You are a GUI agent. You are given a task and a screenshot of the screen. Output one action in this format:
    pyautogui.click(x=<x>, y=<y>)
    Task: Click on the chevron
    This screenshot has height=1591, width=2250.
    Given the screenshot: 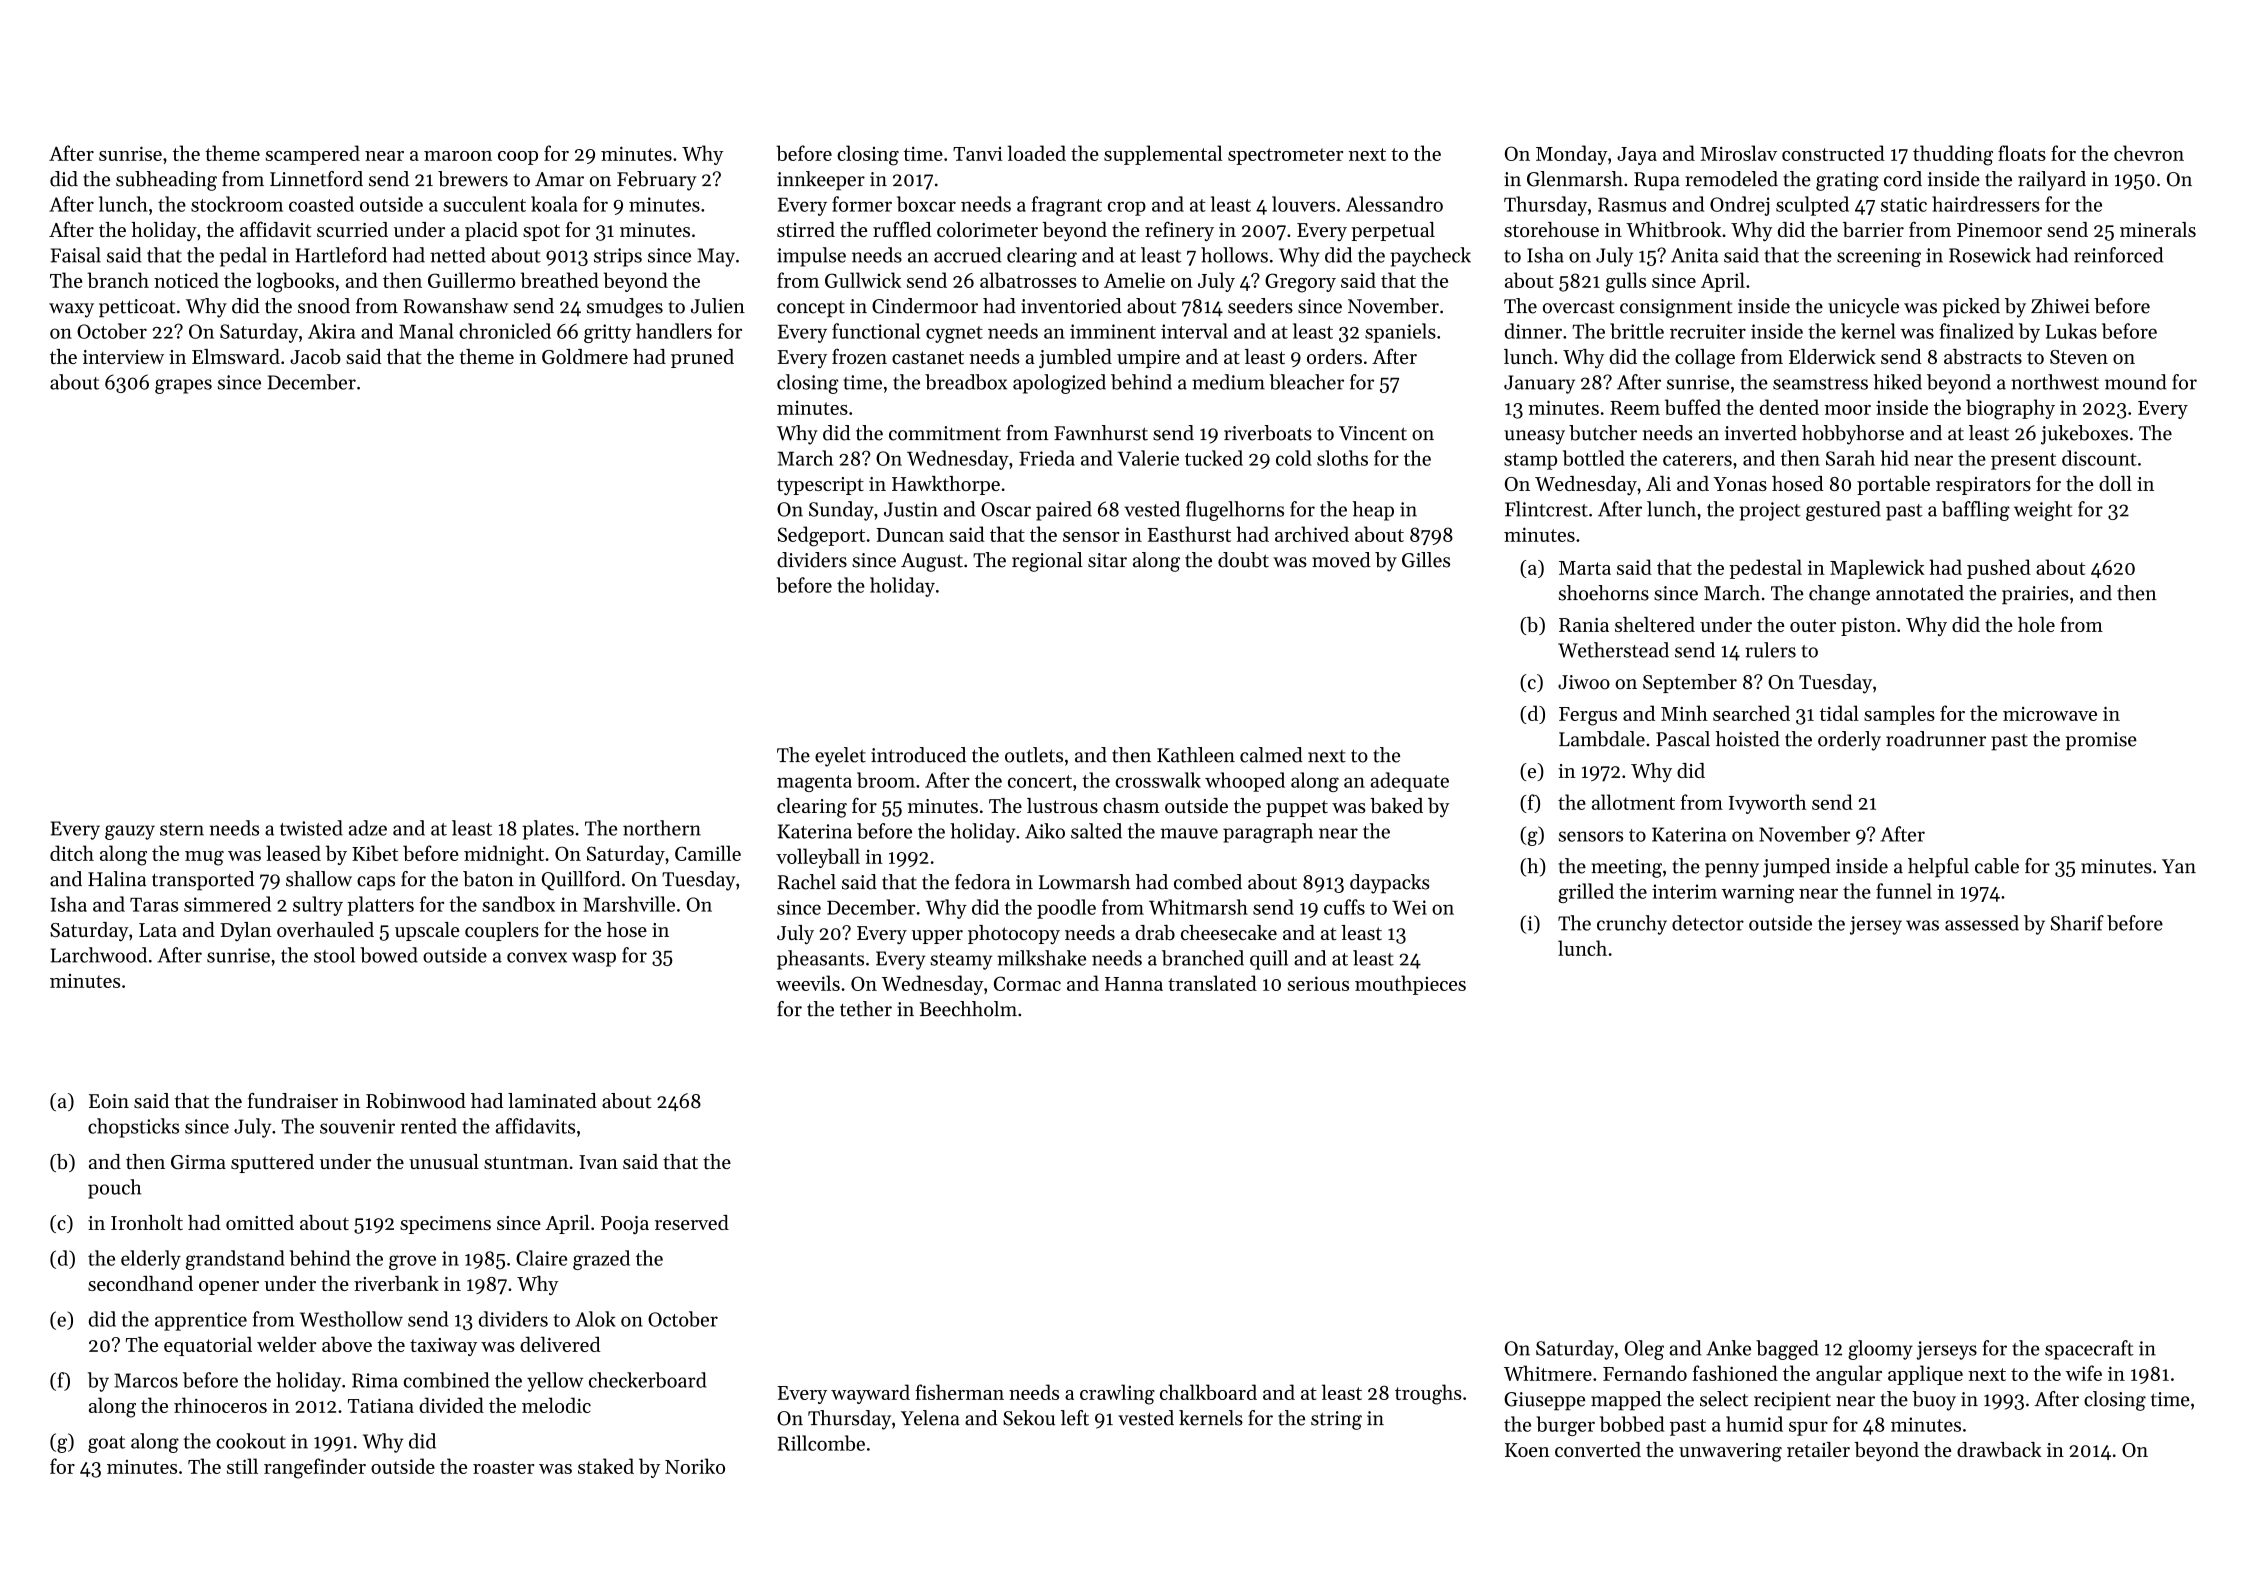 What is the action you would take?
    pyautogui.click(x=2149, y=153)
